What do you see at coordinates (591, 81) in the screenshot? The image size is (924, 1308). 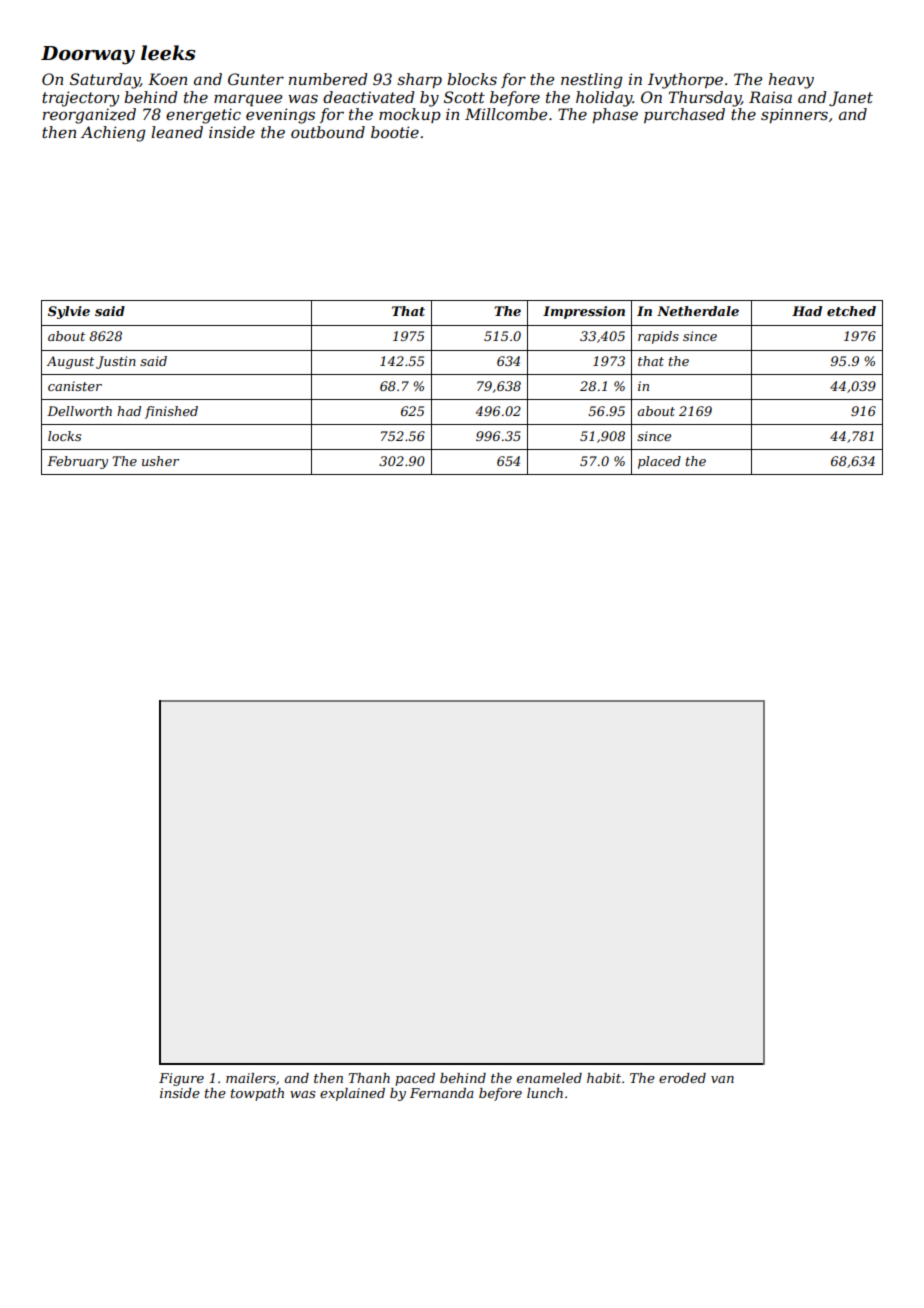 I see `nestling` at bounding box center [591, 81].
